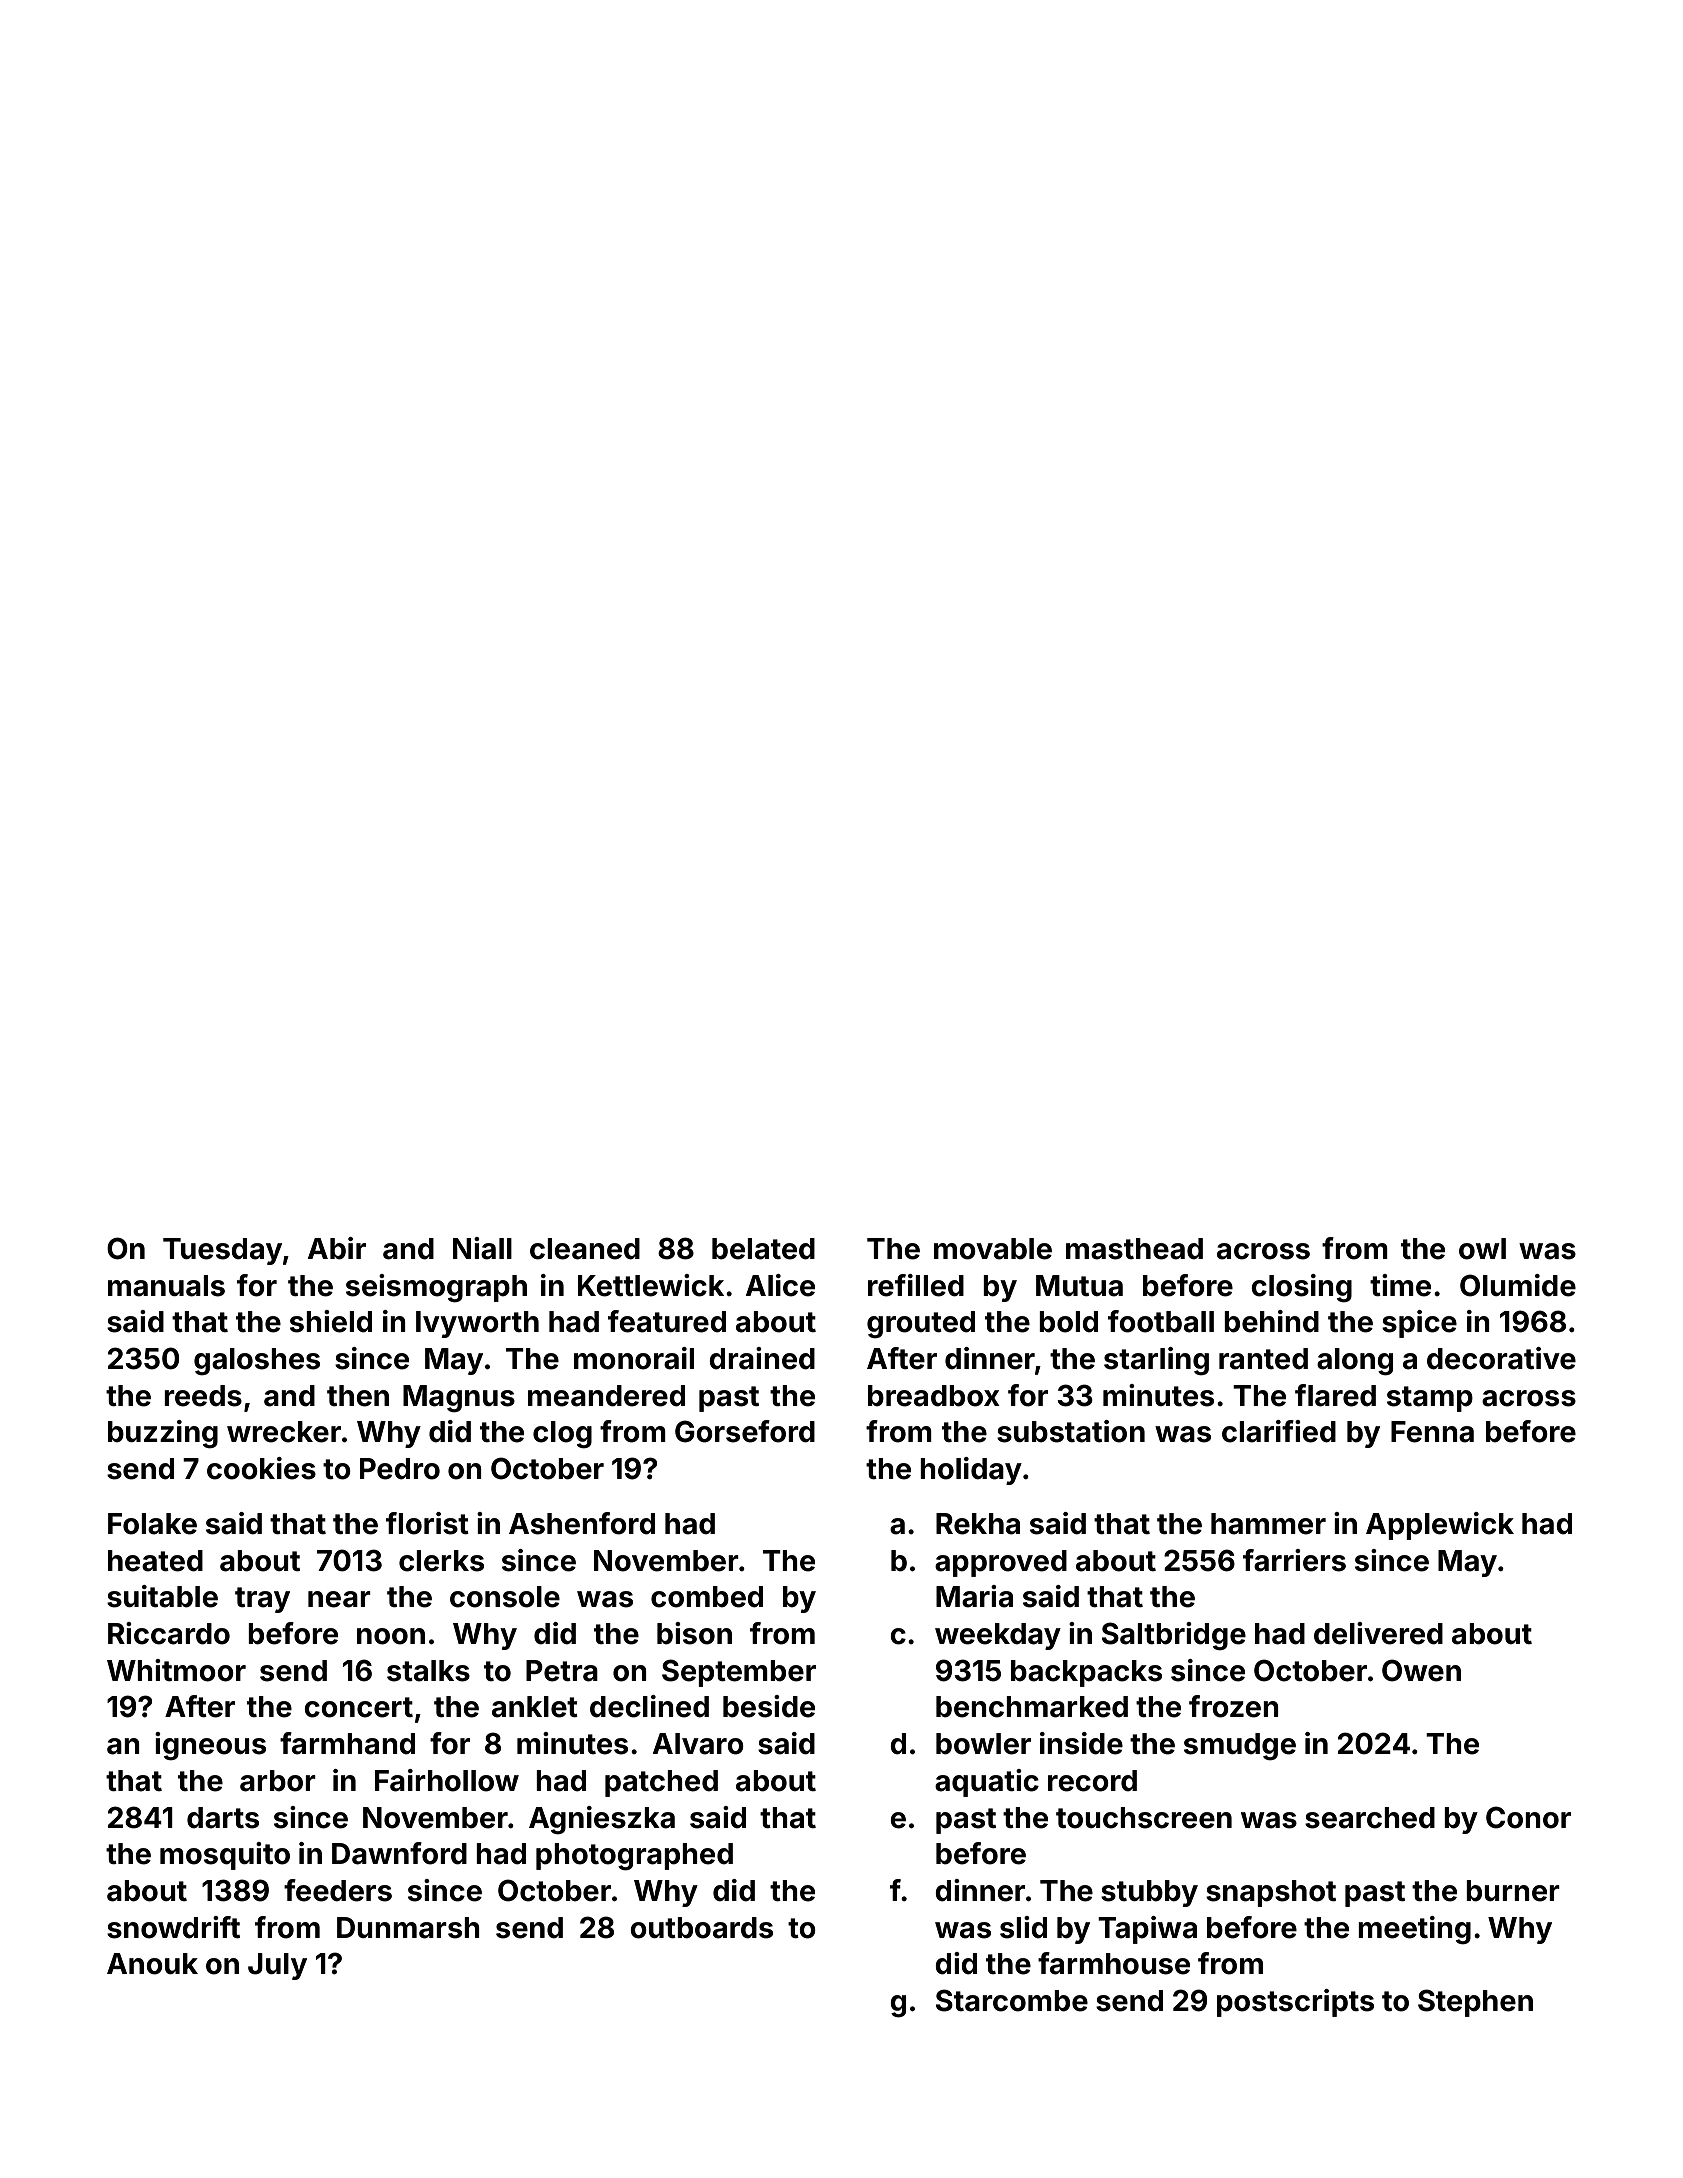 The image size is (1683, 2178). Describe the element at coordinates (166, 1286) in the image. I see `manuals` at that location.
